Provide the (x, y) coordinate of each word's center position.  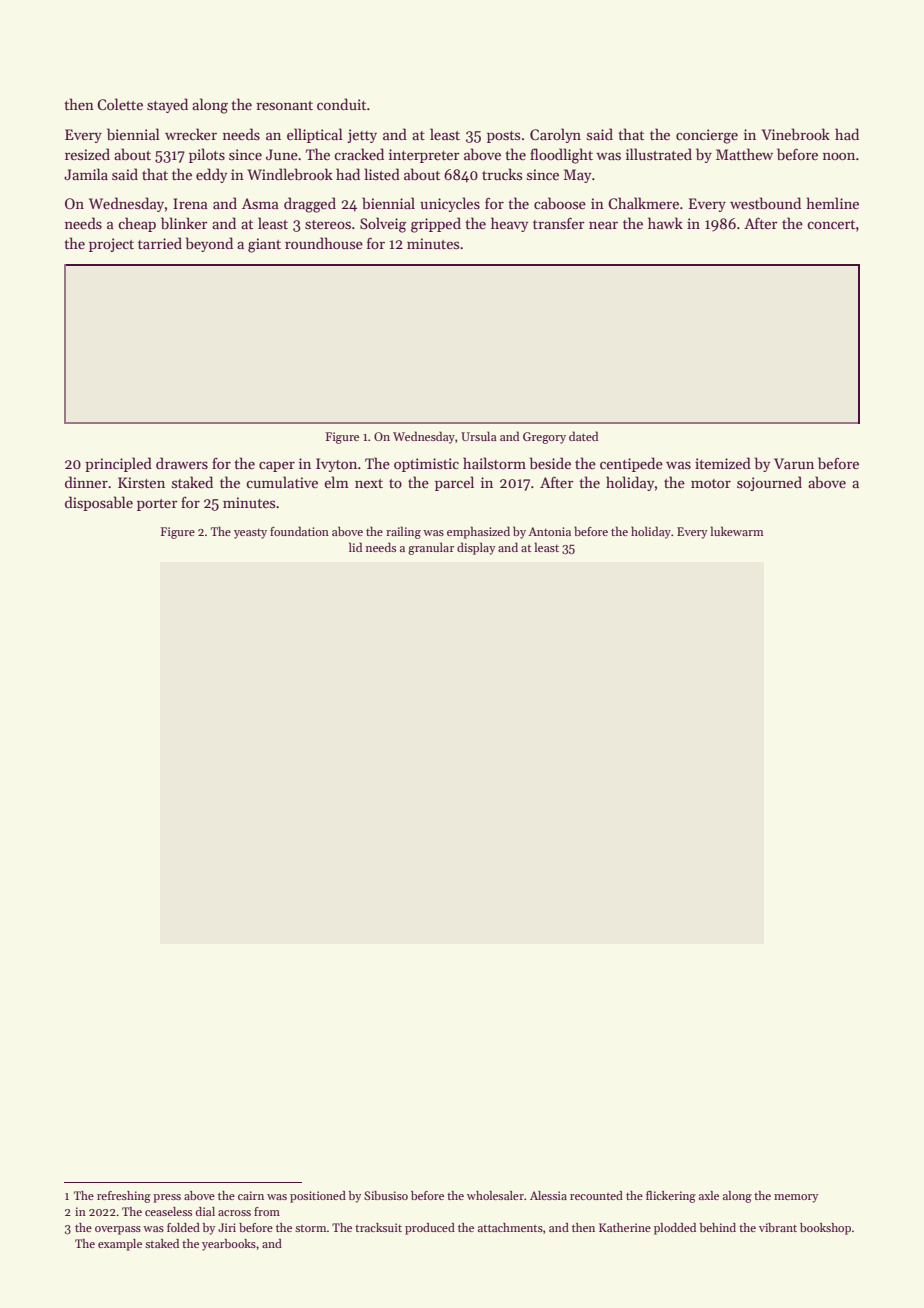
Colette (120, 104)
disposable (99, 503)
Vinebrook (796, 134)
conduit (341, 104)
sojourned (769, 483)
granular (431, 548)
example (120, 1245)
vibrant (778, 1227)
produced (430, 1229)
